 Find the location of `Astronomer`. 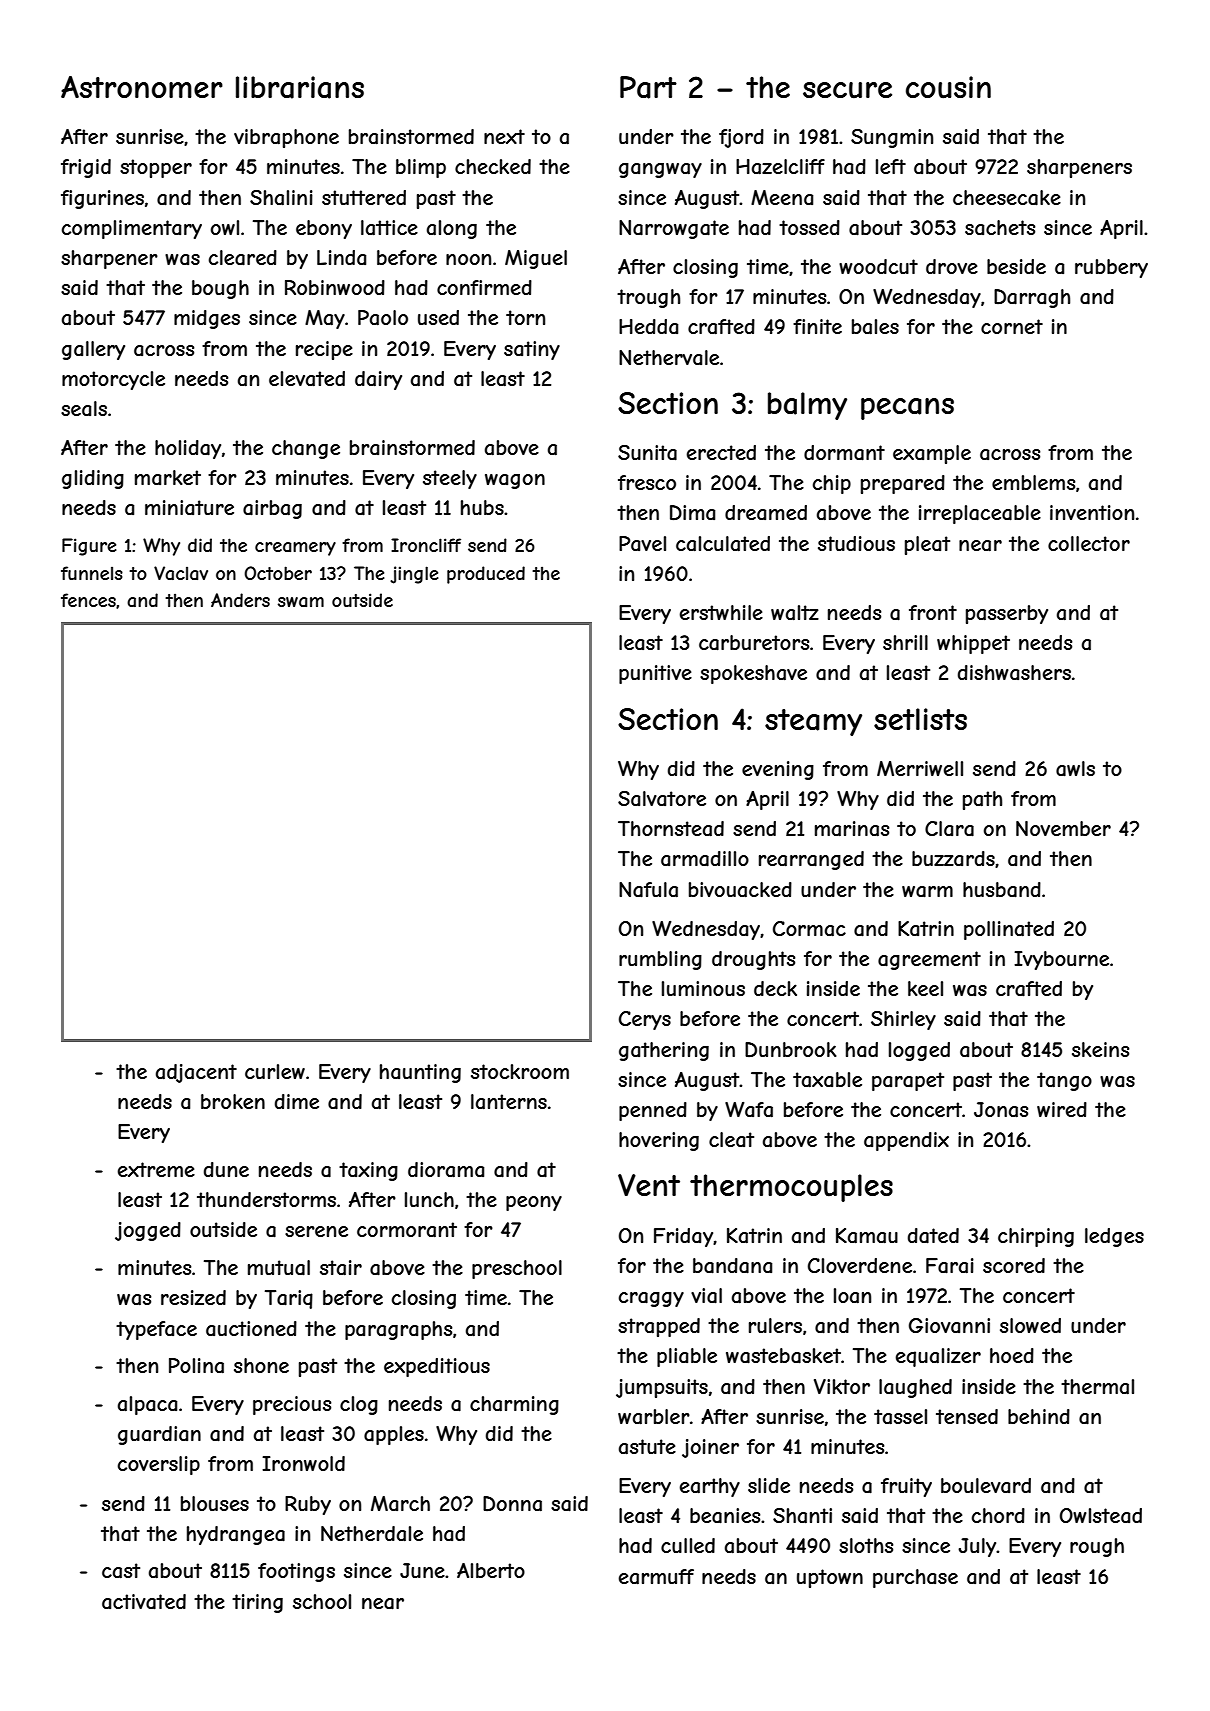

Astronomer is located at coordinates (142, 87).
